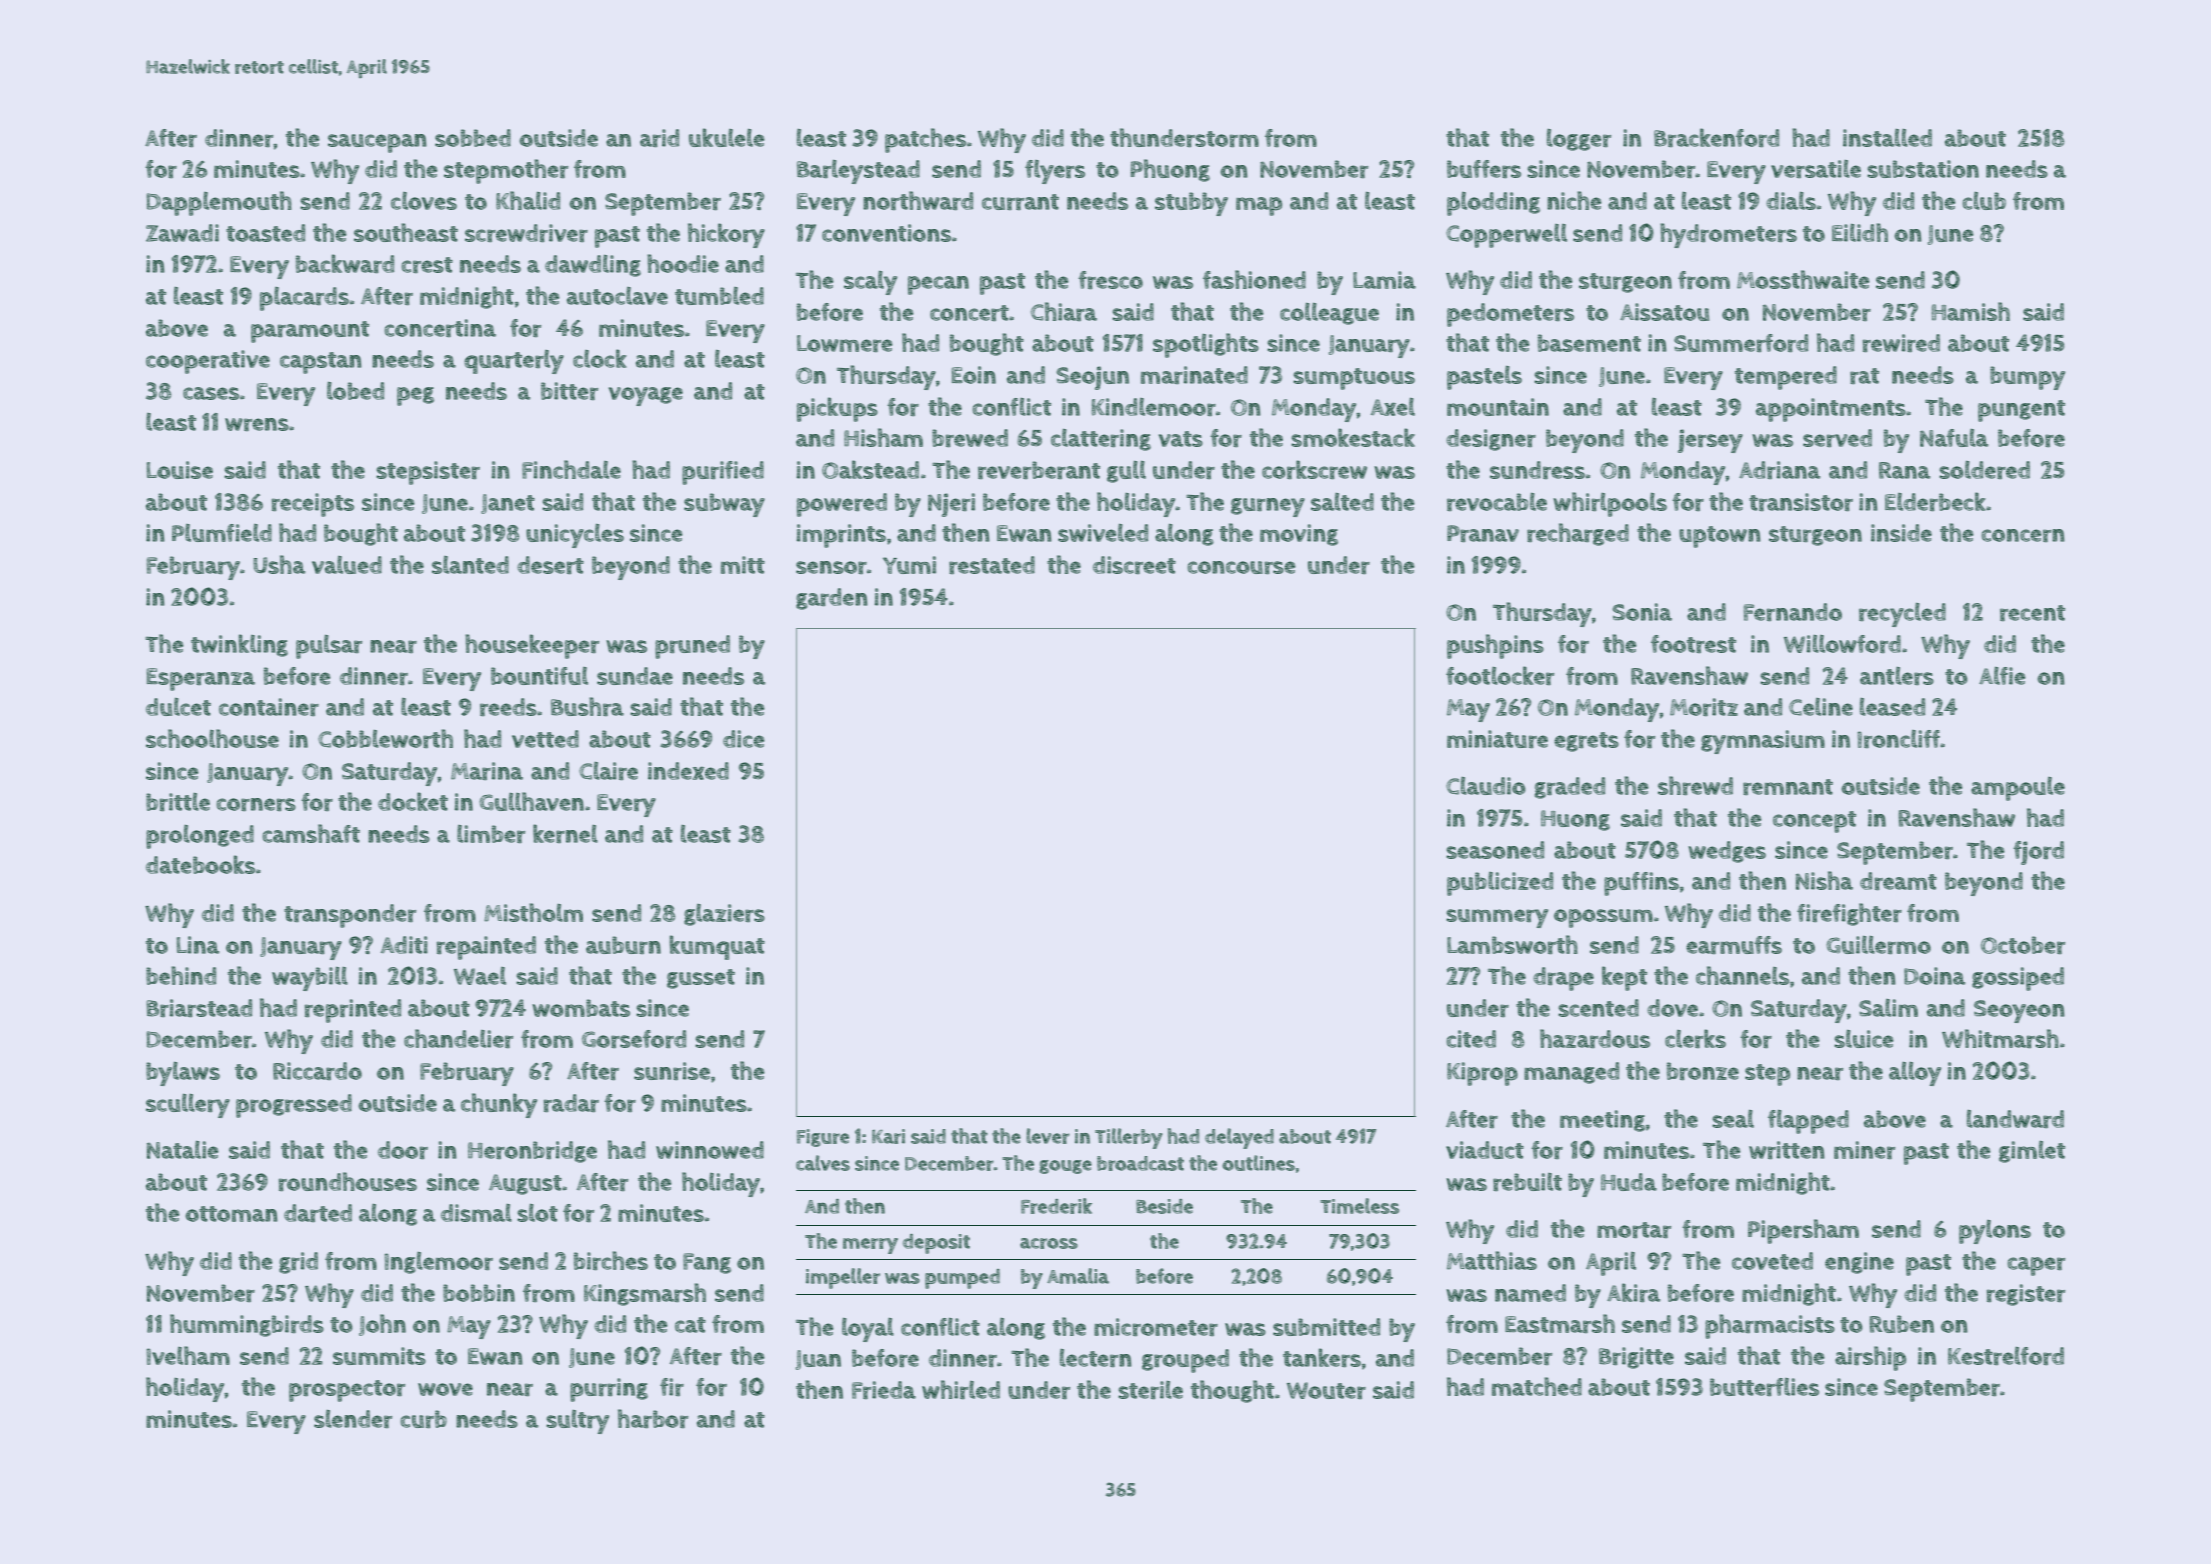 The height and width of the screenshot is (1564, 2211). What do you see at coordinates (2019, 1011) in the screenshot?
I see `Seoyeon` at bounding box center [2019, 1011].
